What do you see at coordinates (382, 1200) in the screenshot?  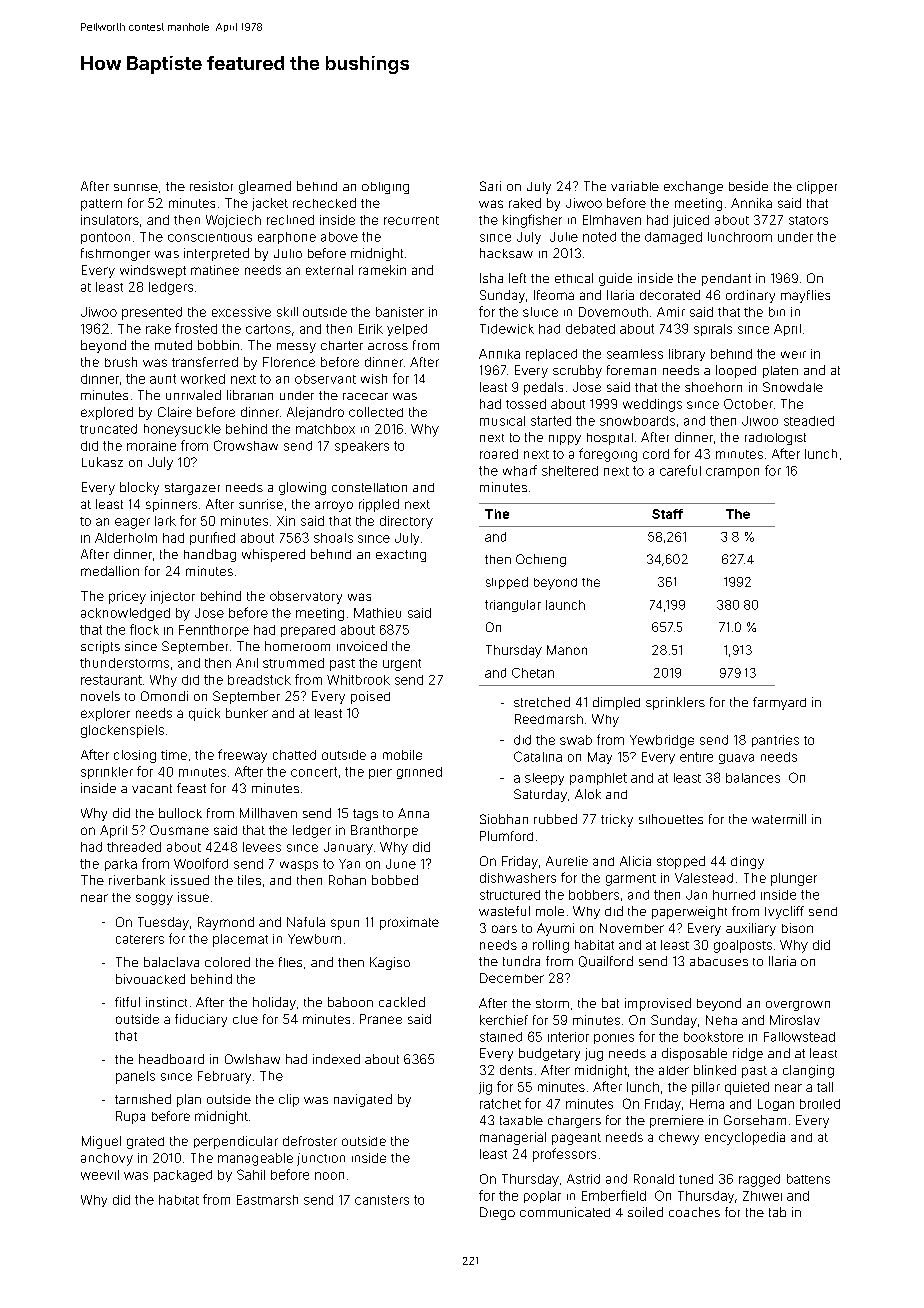 I see `canisters` at bounding box center [382, 1200].
